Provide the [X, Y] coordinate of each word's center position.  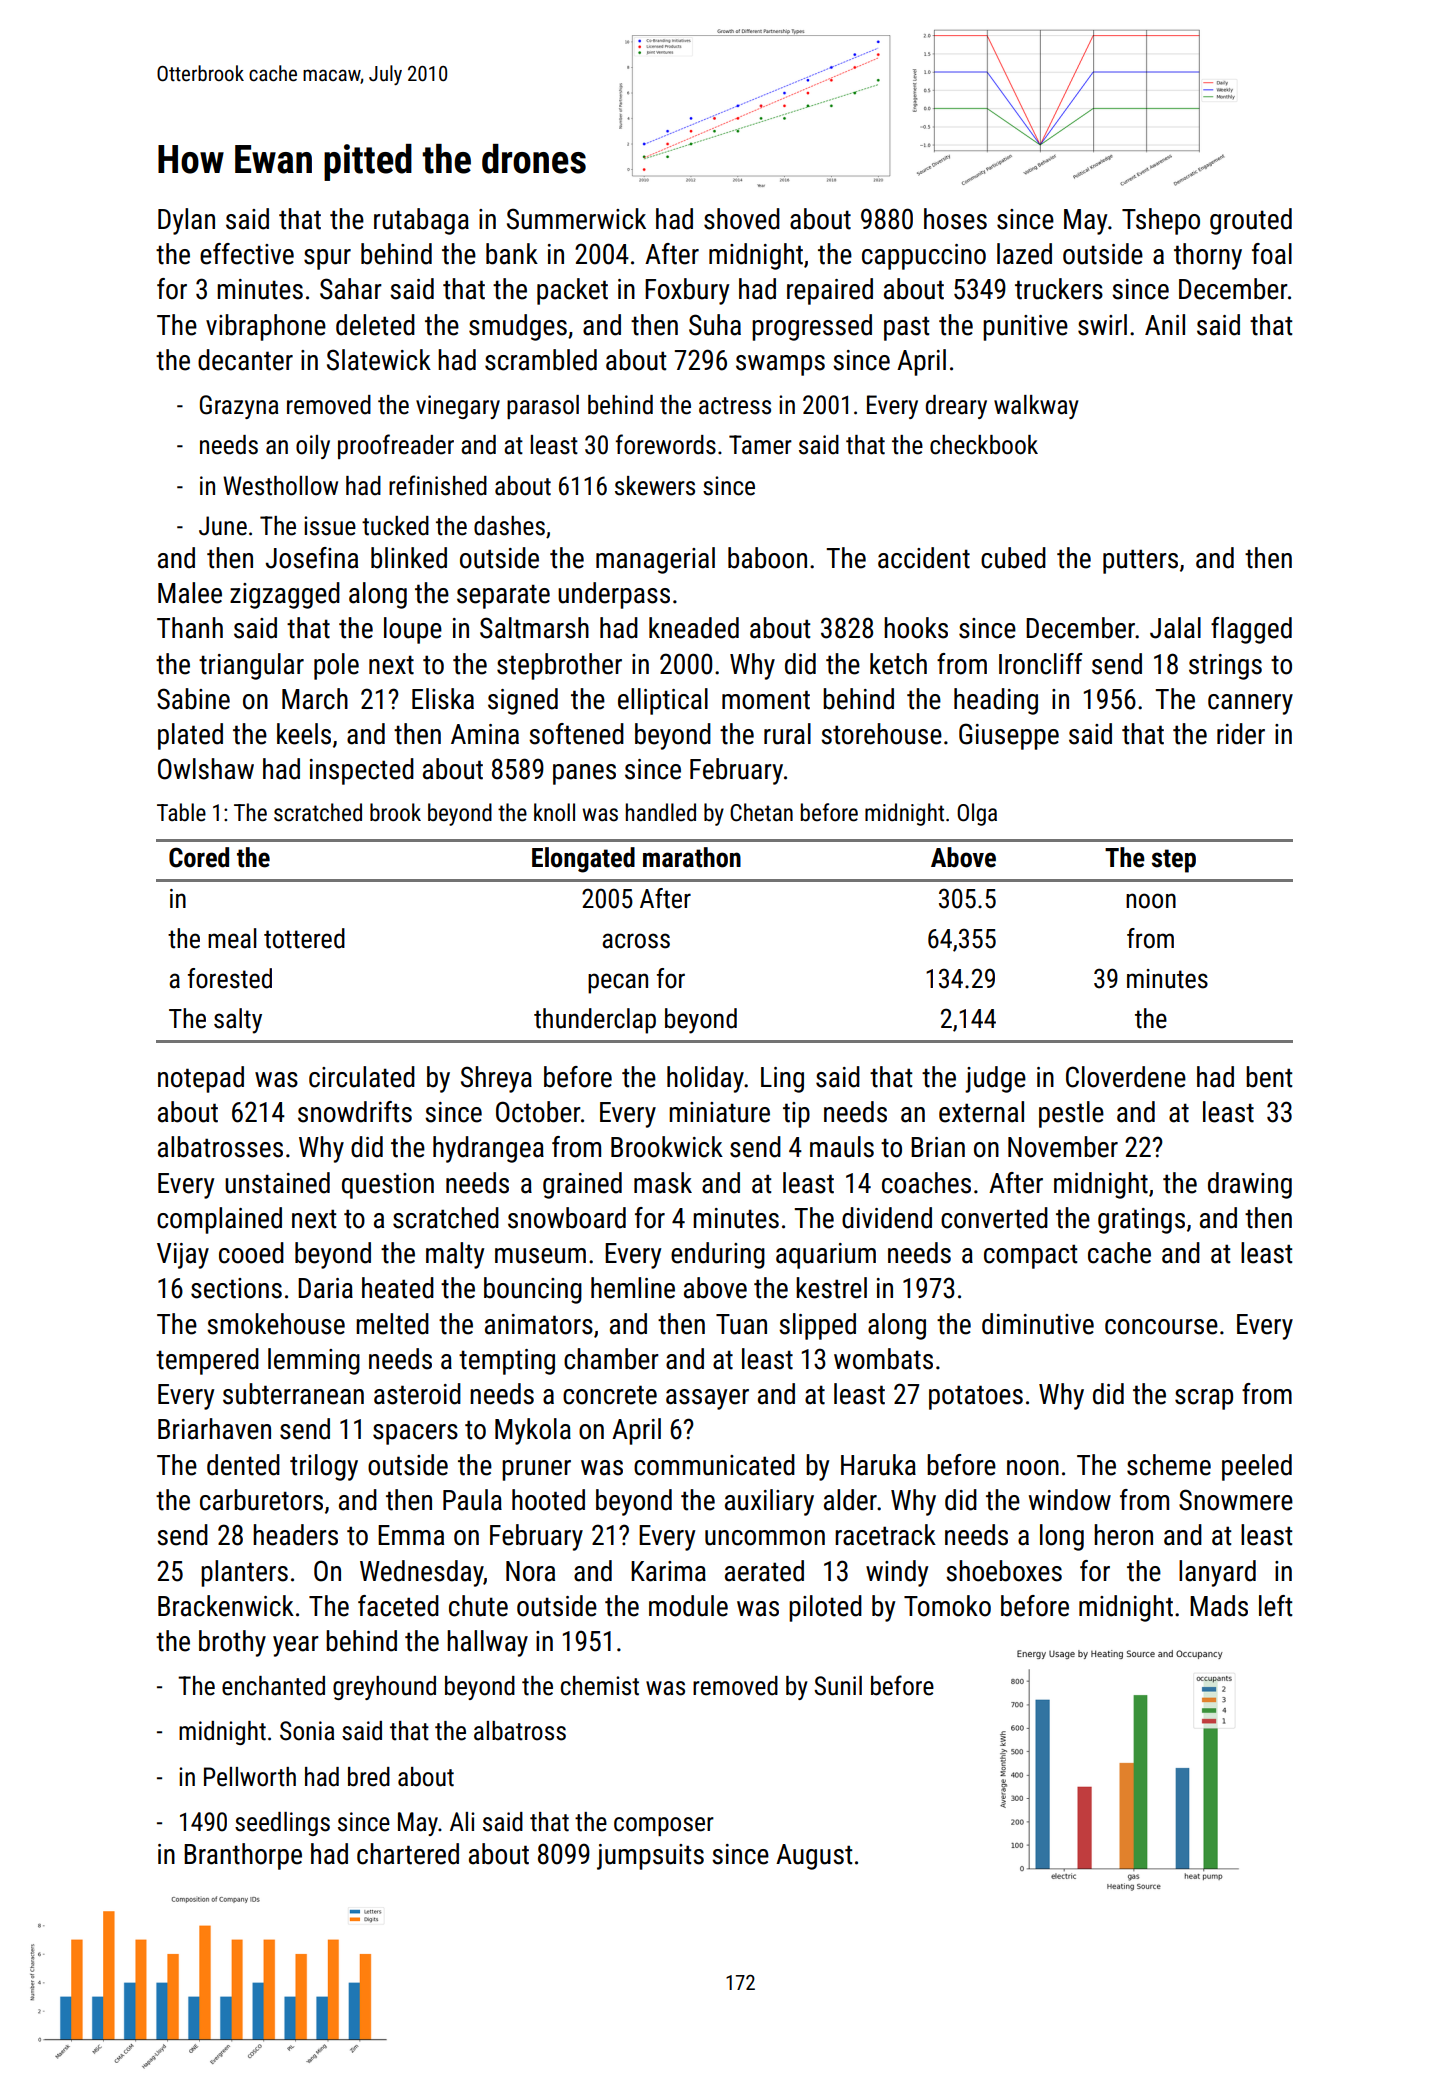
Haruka [878, 1465]
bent [1269, 1077]
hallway [487, 1643]
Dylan [186, 221]
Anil [1165, 324]
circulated [362, 1077]
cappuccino [924, 257]
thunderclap [595, 1021]
